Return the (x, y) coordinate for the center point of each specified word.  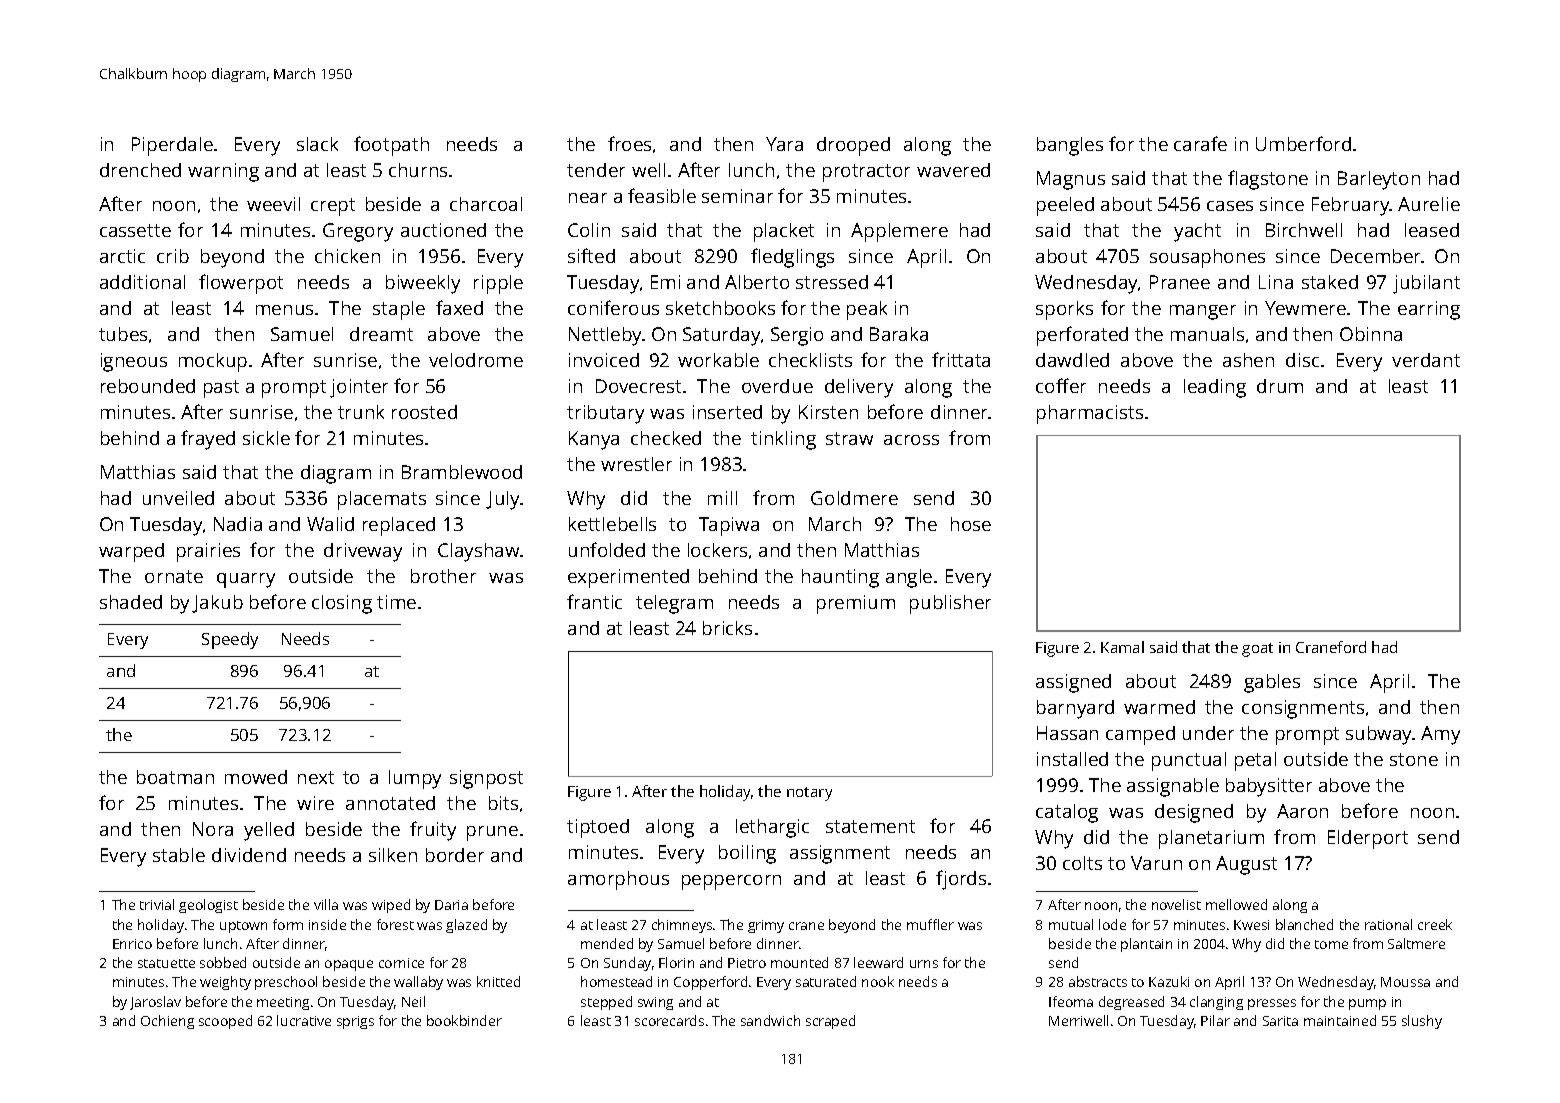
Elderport (1368, 839)
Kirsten (828, 412)
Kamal (1122, 647)
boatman (175, 777)
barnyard (1075, 709)
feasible (662, 195)
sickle (266, 438)
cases (1230, 206)
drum (1280, 386)
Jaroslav (155, 1003)
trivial (157, 904)
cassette (135, 230)
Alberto (757, 282)
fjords (961, 880)
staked (1330, 282)
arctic (122, 256)
